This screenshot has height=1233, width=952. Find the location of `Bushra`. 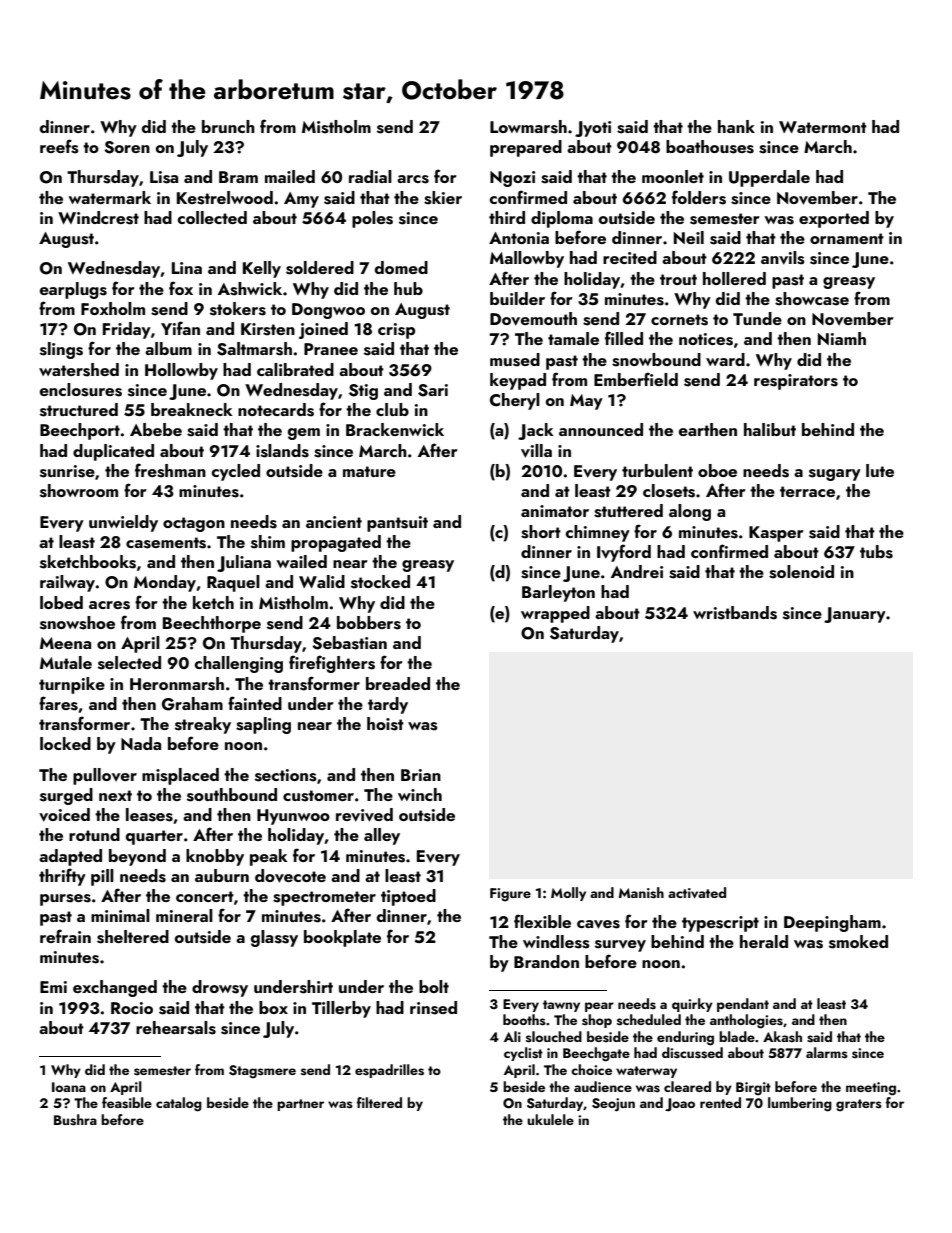

Bushra is located at coordinates (75, 1120).
